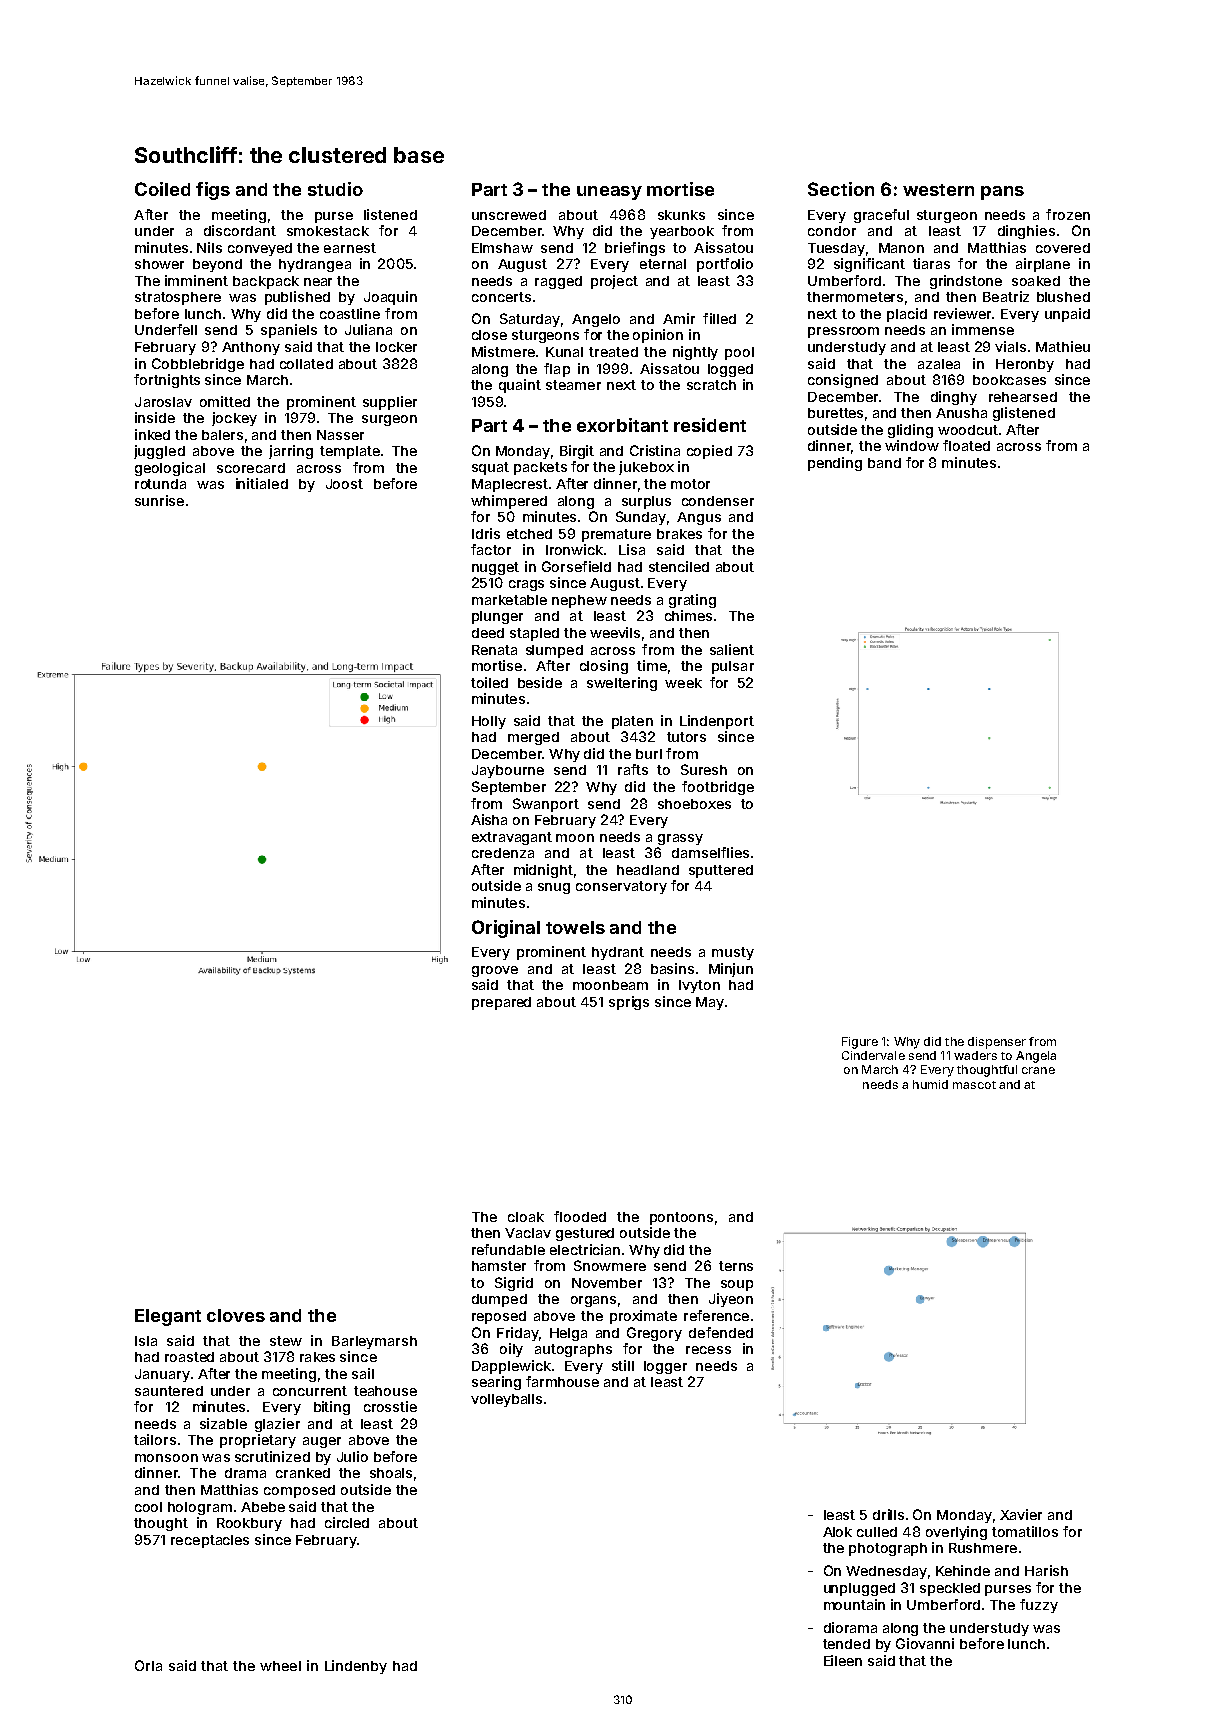  I want to click on resident, so click(710, 425).
